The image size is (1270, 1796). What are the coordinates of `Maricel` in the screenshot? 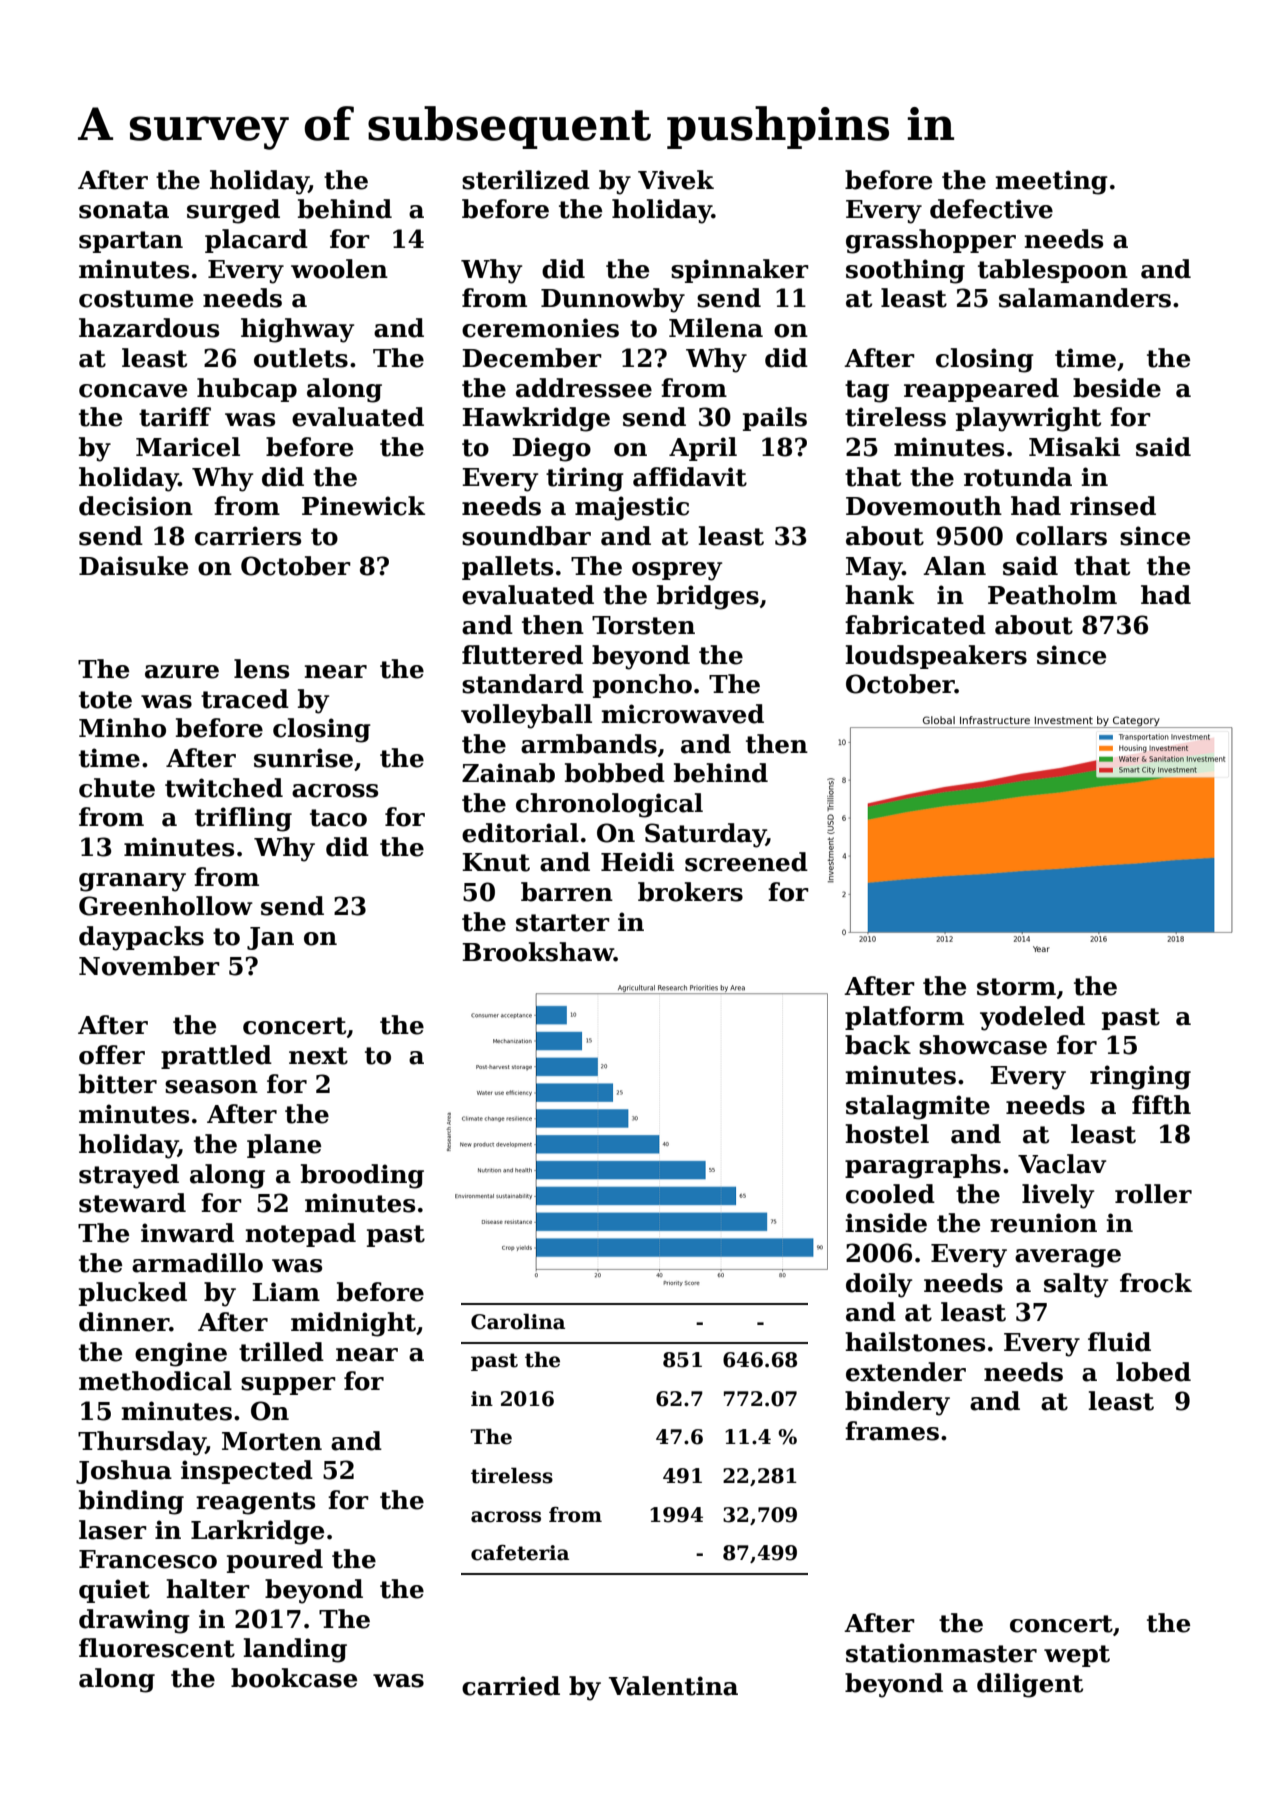 It's located at (188, 447).
